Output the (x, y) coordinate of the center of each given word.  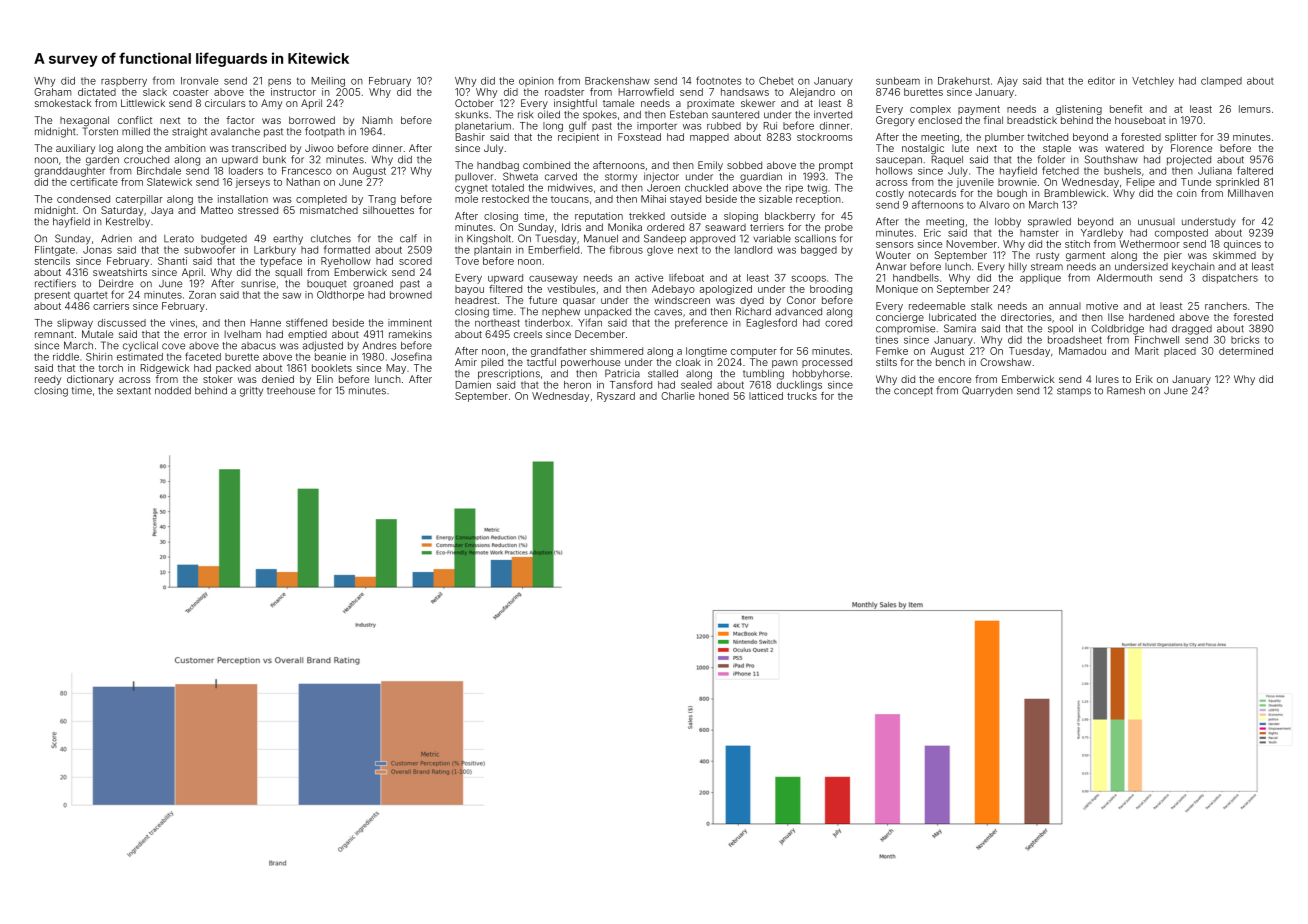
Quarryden (987, 391)
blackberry (790, 217)
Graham (52, 92)
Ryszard (616, 397)
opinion (536, 81)
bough (1012, 194)
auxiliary (75, 149)
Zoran (202, 295)
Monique (897, 290)
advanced (798, 312)
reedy (48, 380)
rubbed (724, 126)
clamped (1221, 81)
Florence (1191, 148)
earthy (288, 240)
